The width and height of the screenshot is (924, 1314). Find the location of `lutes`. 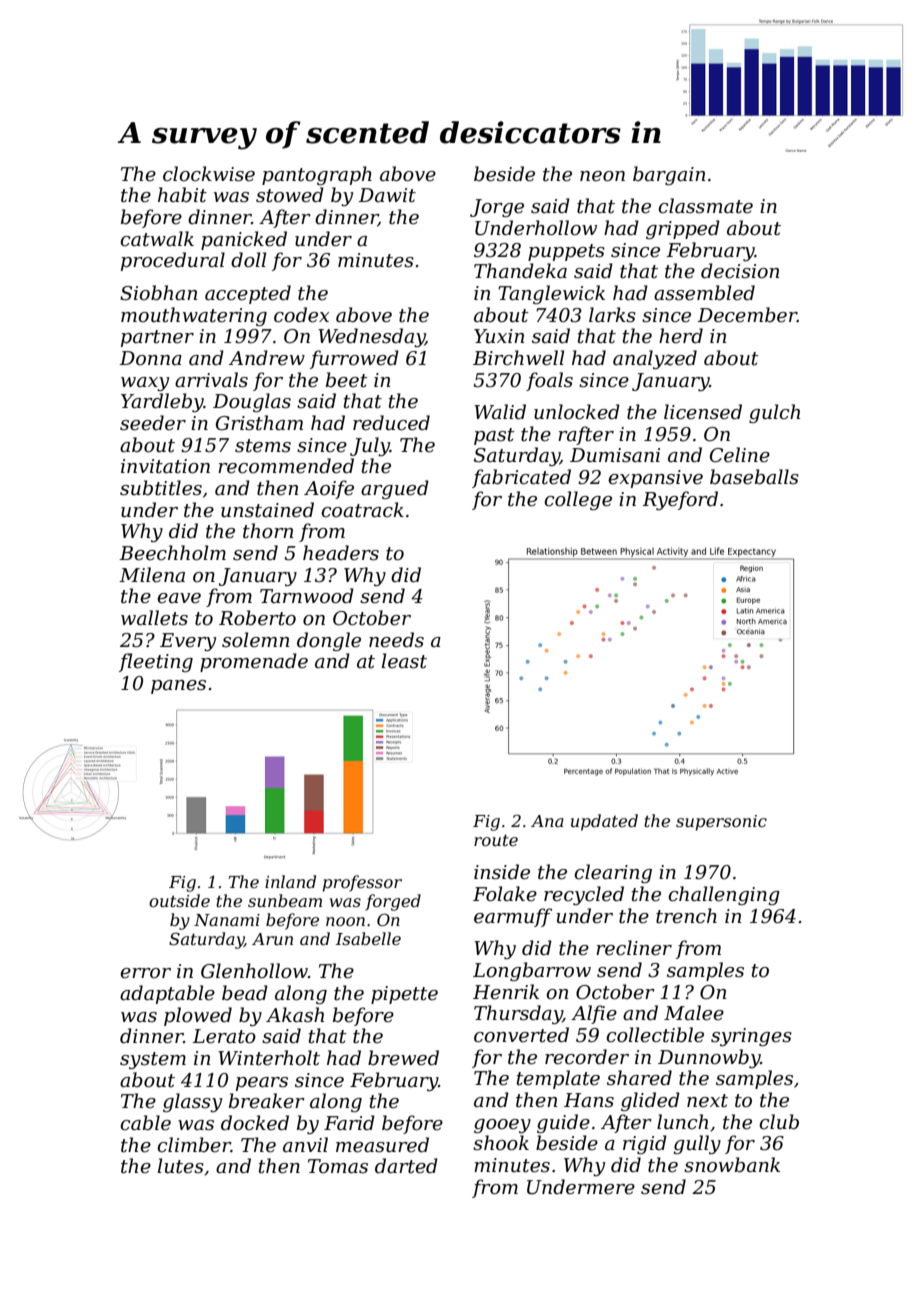

lutes is located at coordinates (181, 1166).
